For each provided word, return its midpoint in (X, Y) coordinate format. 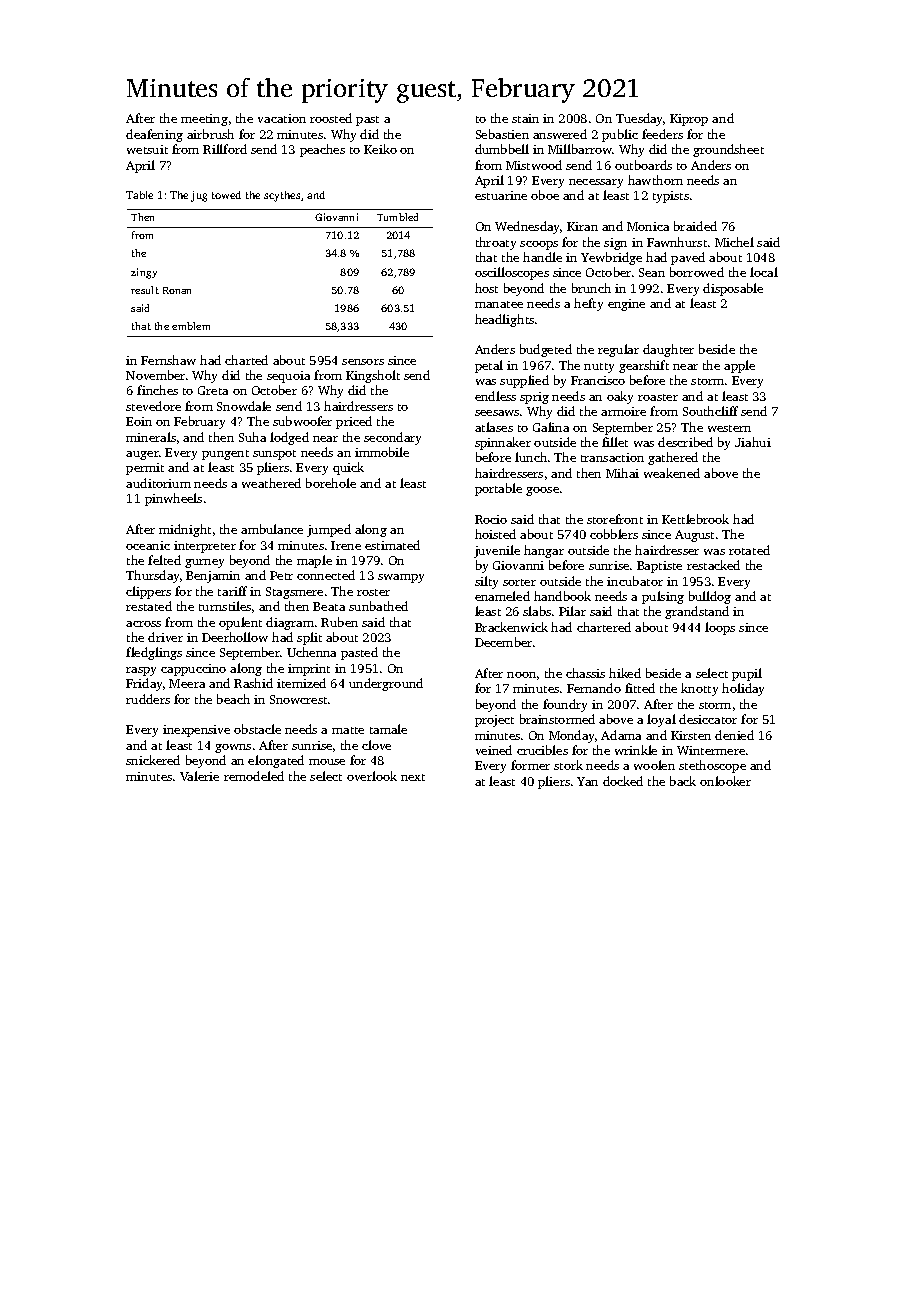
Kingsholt (373, 376)
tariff (232, 591)
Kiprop (689, 120)
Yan (587, 781)
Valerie (199, 776)
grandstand (697, 612)
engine (626, 305)
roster (373, 592)
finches (157, 390)
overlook (372, 776)
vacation (282, 118)
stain (525, 118)
